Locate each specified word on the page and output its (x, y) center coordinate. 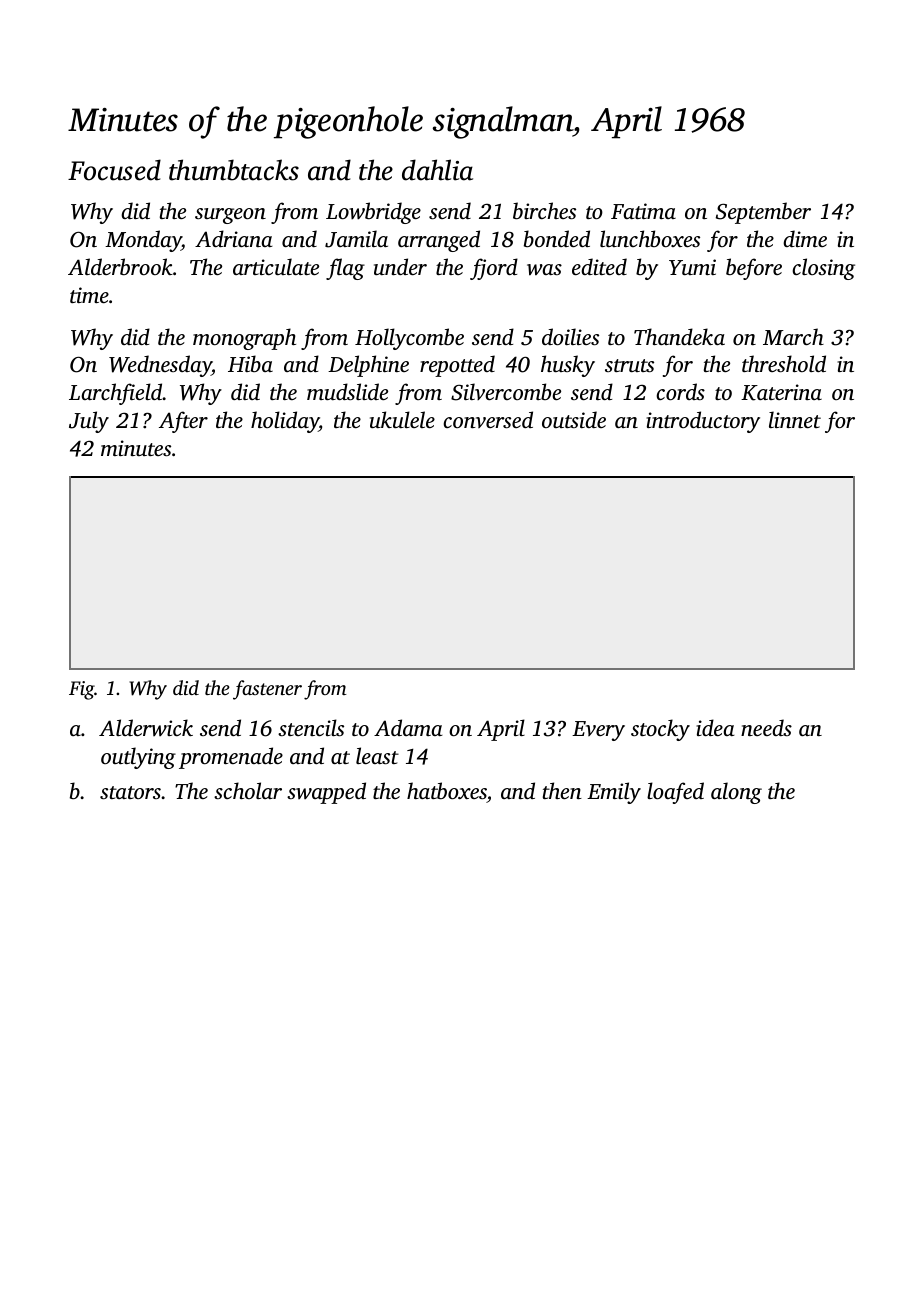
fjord (494, 269)
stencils (311, 727)
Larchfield (116, 394)
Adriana (234, 238)
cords (681, 391)
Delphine (368, 366)
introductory (703, 422)
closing (824, 269)
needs (766, 727)
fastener (267, 690)
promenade (231, 758)
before (754, 269)
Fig (82, 690)
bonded (557, 238)
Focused (114, 170)
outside (574, 419)
